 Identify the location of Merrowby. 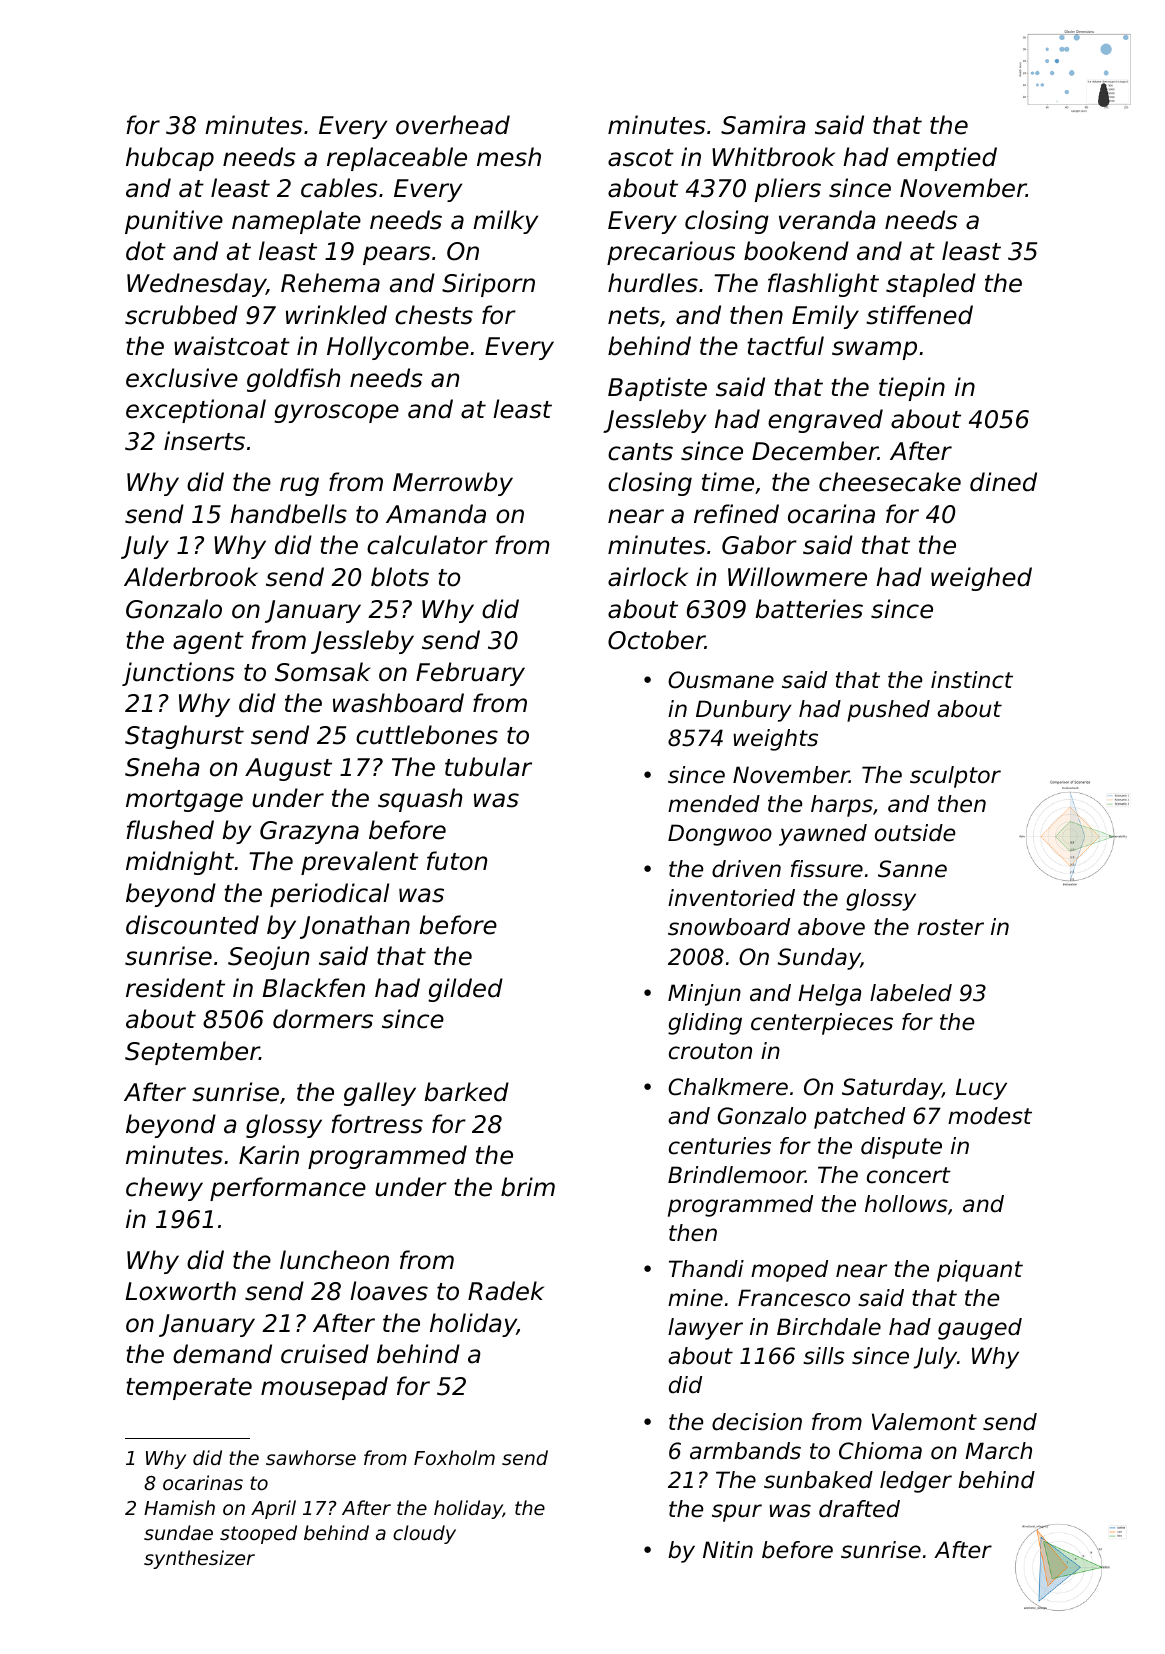
(453, 484).
